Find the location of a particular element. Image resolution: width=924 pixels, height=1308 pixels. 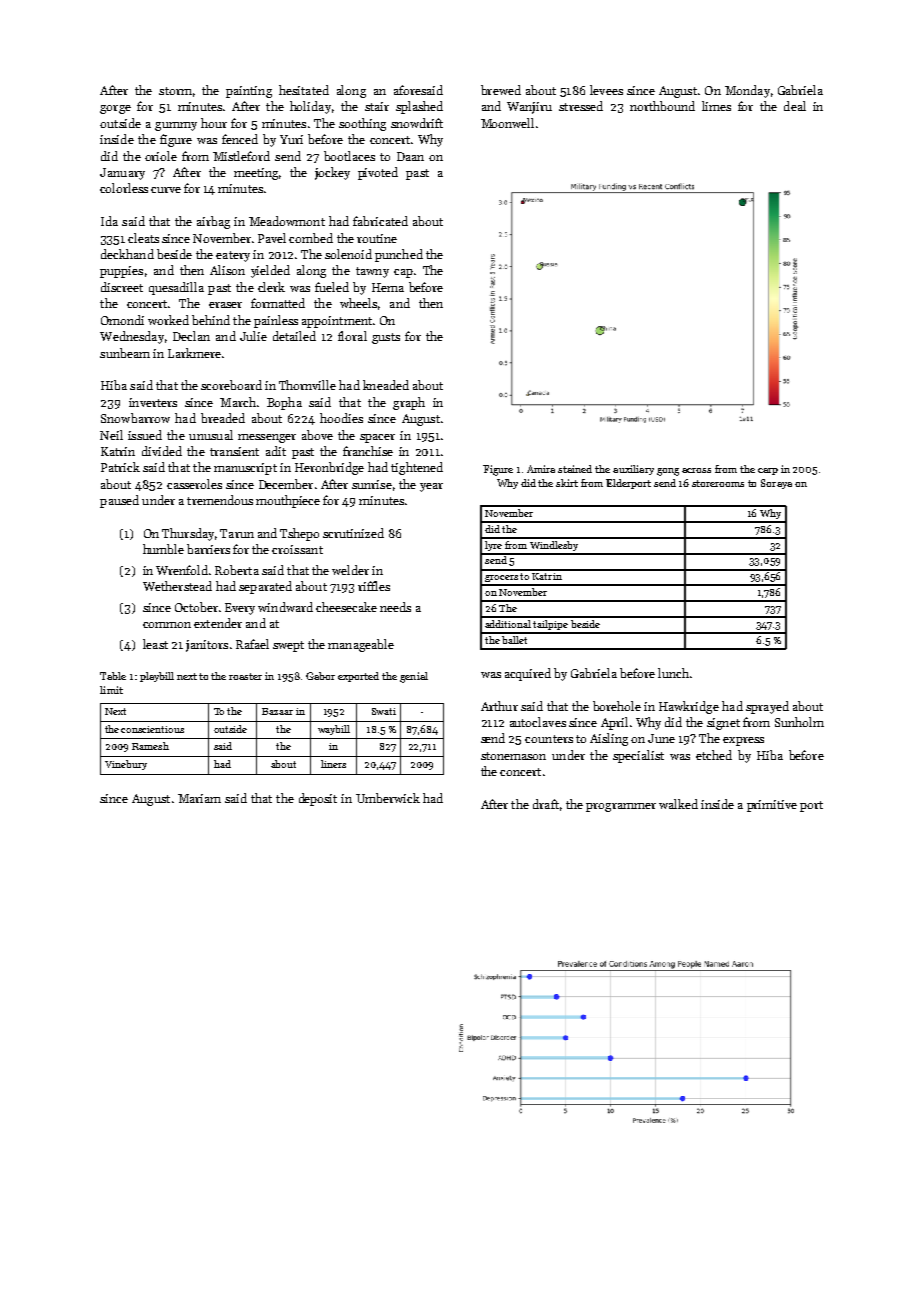

Bazaar is located at coordinates (277, 711).
